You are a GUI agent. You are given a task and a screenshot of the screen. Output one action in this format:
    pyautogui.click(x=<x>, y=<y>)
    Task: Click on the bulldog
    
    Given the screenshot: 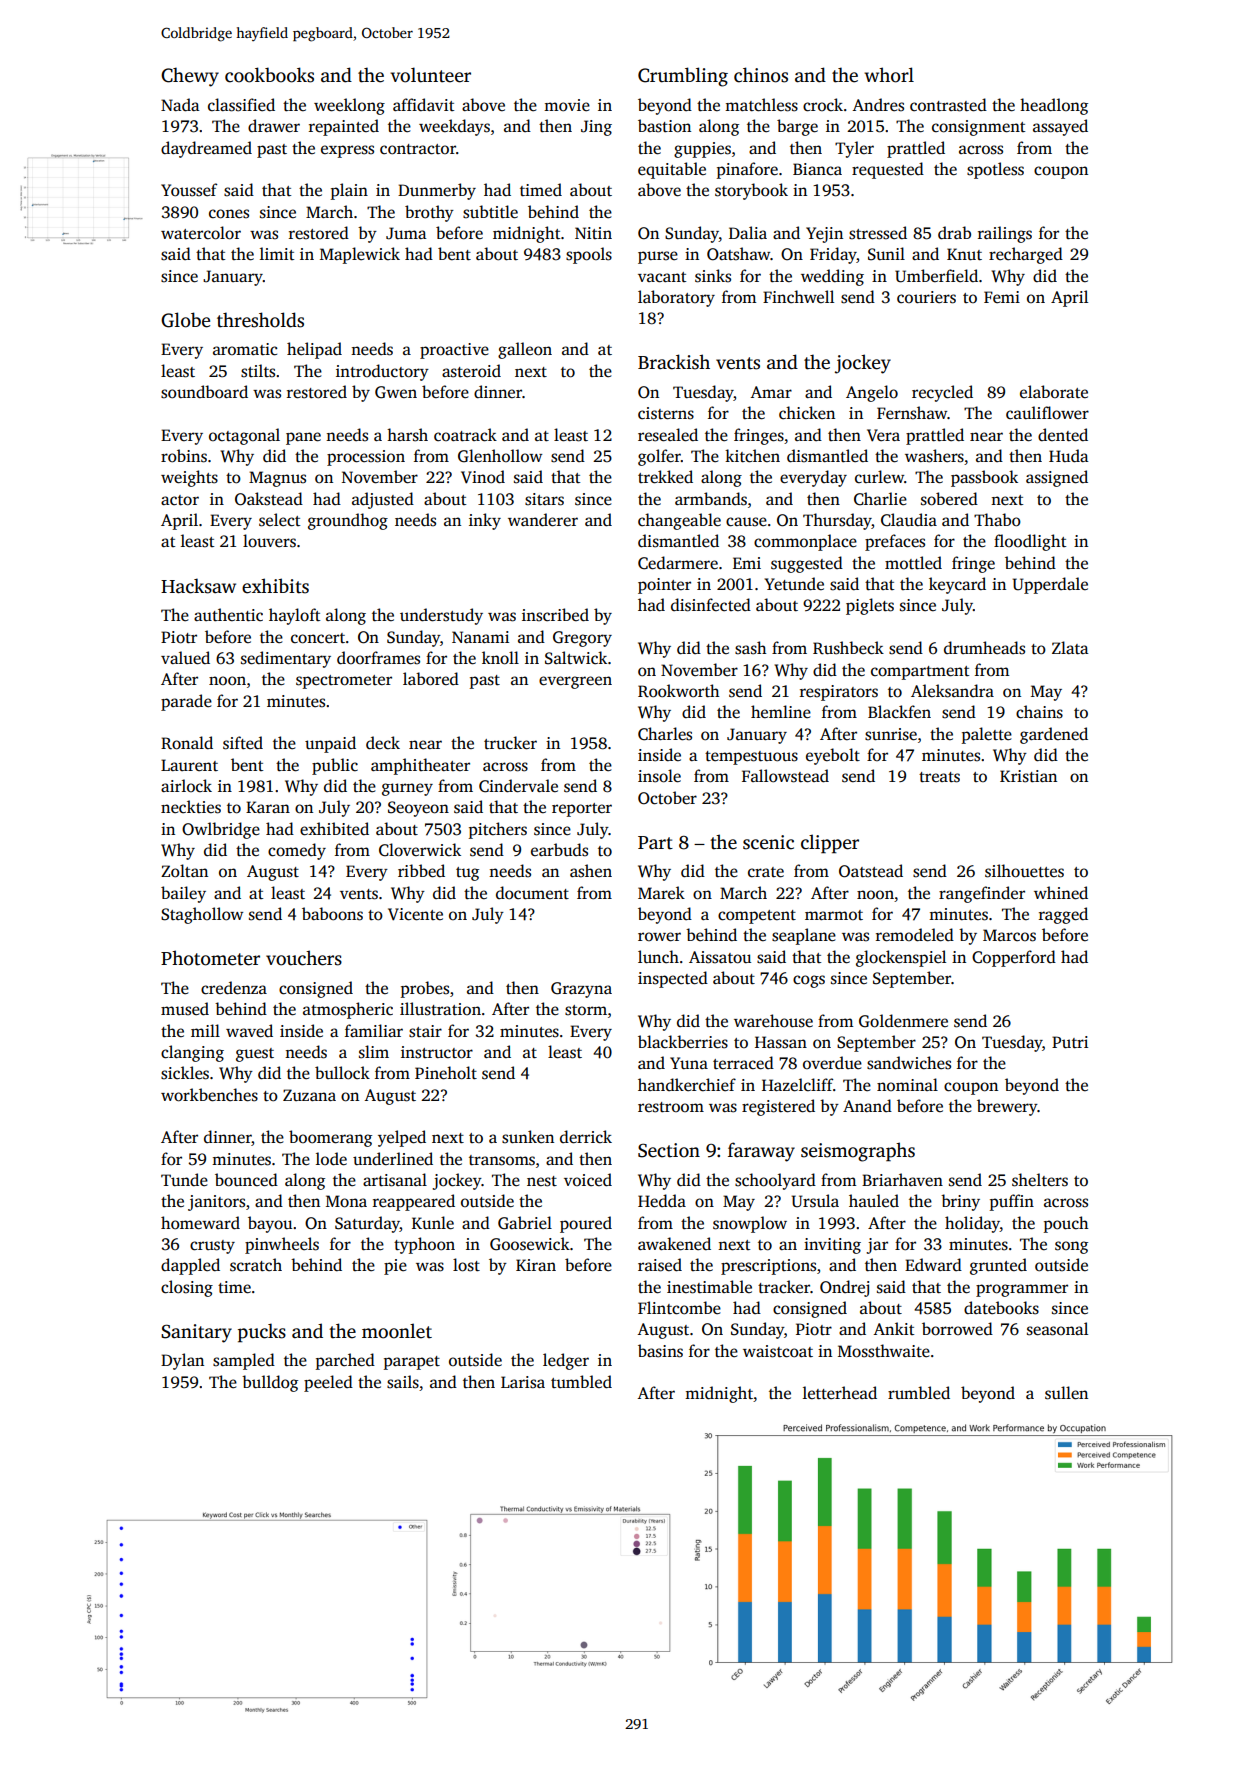 What is the action you would take?
    pyautogui.click(x=270, y=1383)
